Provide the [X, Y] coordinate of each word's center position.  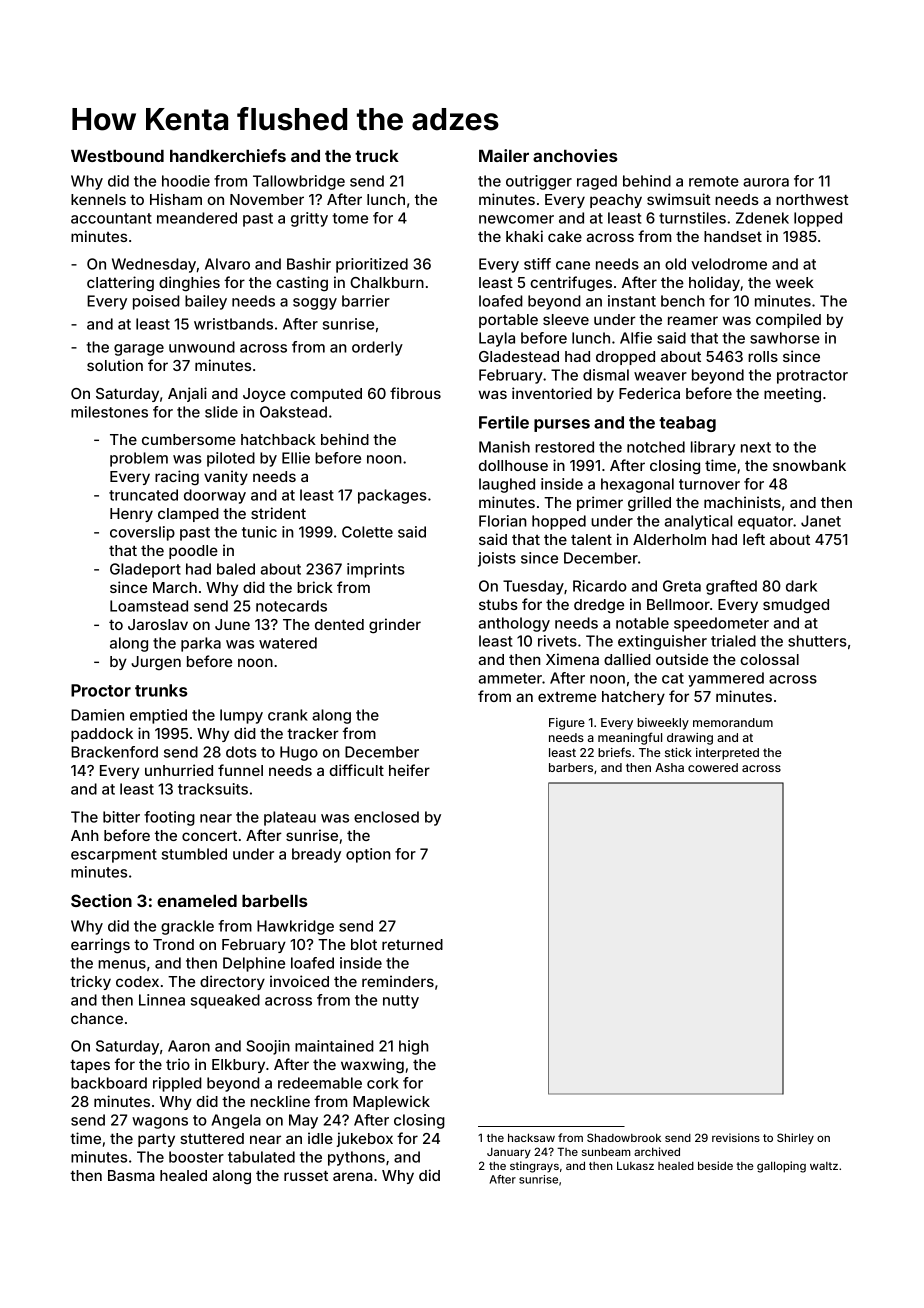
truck [377, 156]
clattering [120, 283]
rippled [177, 1084]
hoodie [186, 181]
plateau [290, 818]
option [368, 855]
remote [714, 181]
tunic [259, 532]
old [675, 264]
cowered [713, 767]
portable [508, 321]
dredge [599, 606]
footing [169, 818]
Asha [669, 767]
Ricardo [600, 586]
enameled [197, 901]
